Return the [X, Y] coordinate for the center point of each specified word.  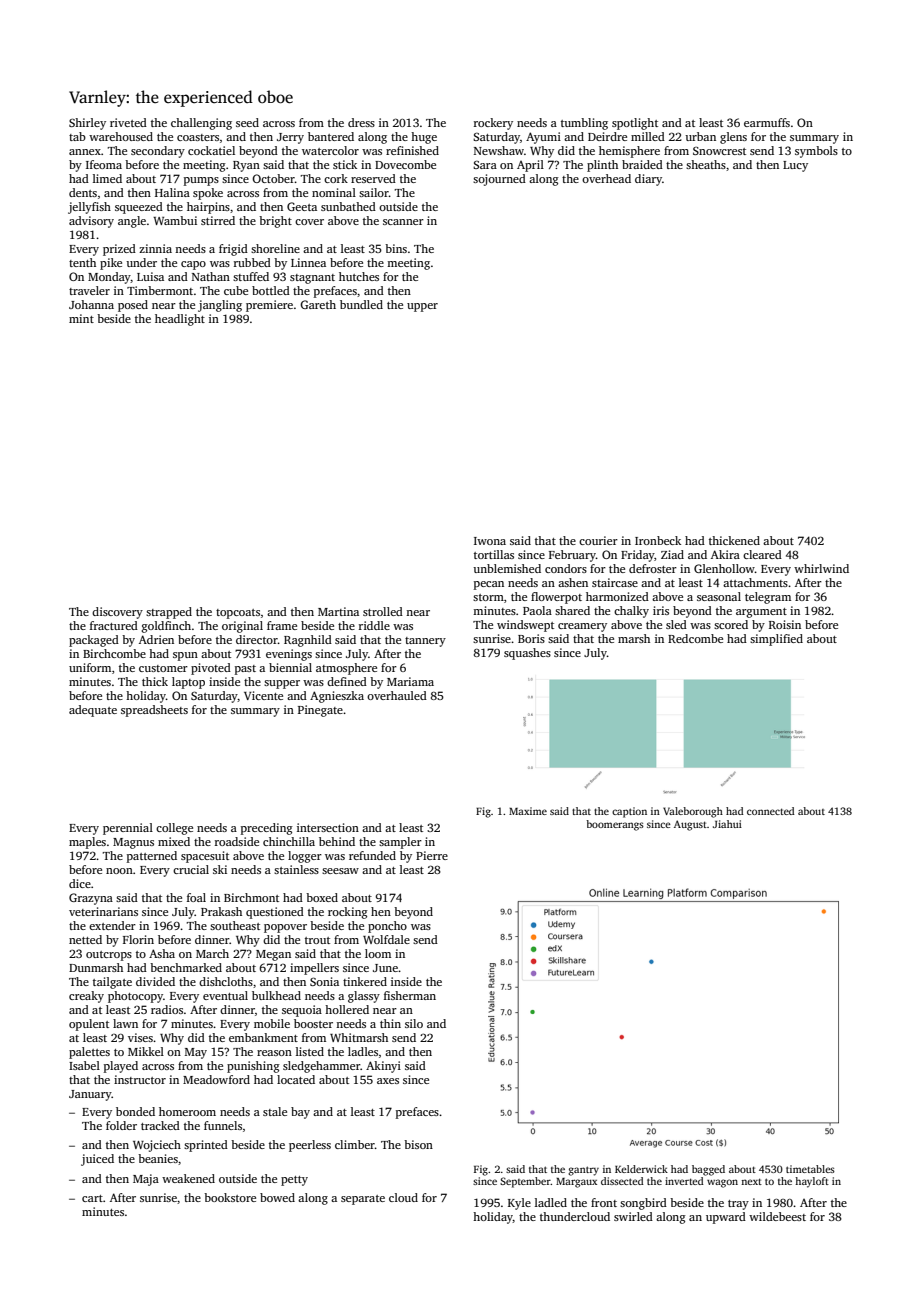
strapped [169, 613]
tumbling [584, 124]
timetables [810, 1169]
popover [285, 928]
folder [121, 1125]
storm [488, 597]
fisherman [410, 995]
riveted [128, 122]
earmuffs [767, 122]
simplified [776, 640]
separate [363, 1200]
